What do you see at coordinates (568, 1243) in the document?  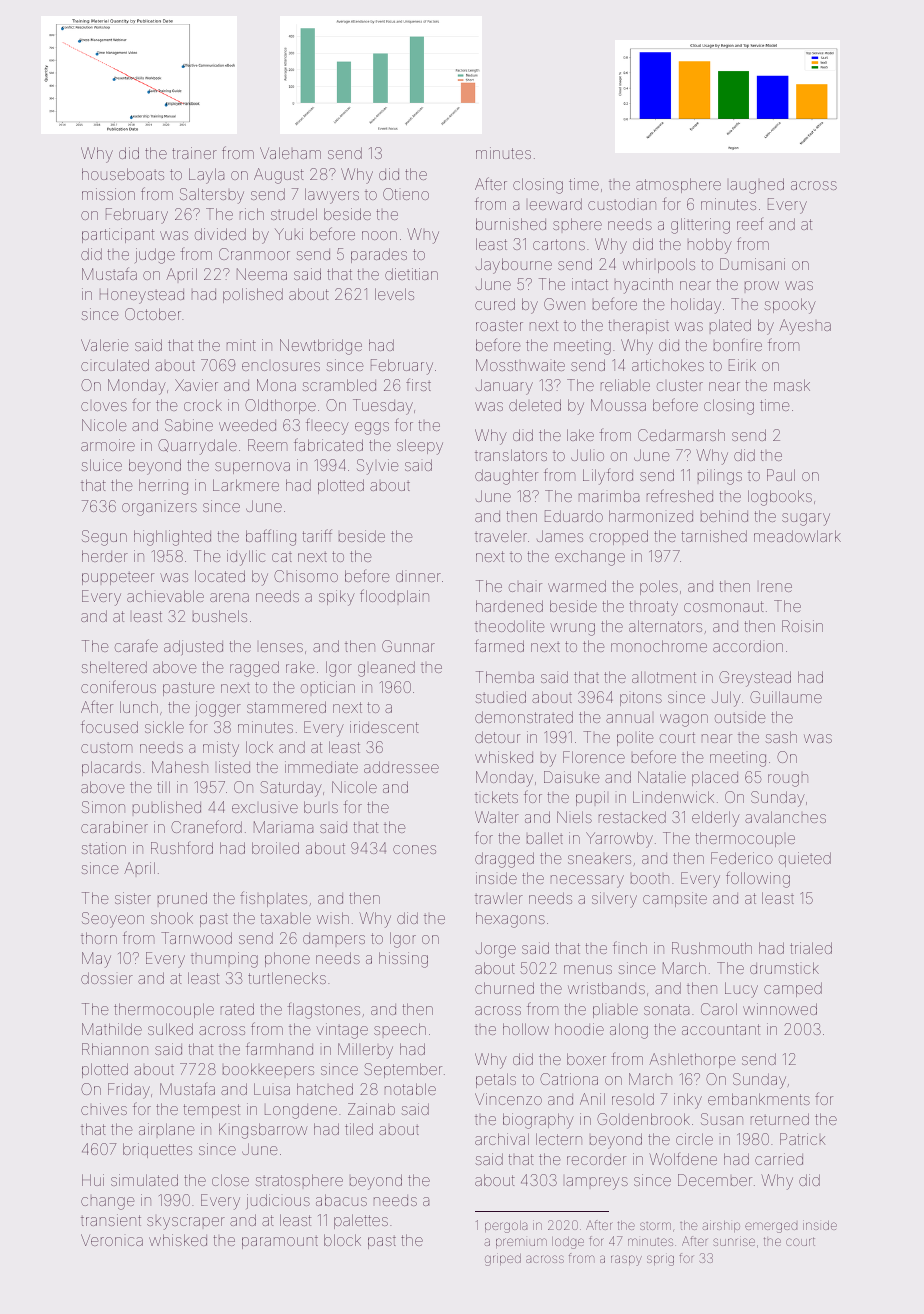 I see `lodge` at bounding box center [568, 1243].
